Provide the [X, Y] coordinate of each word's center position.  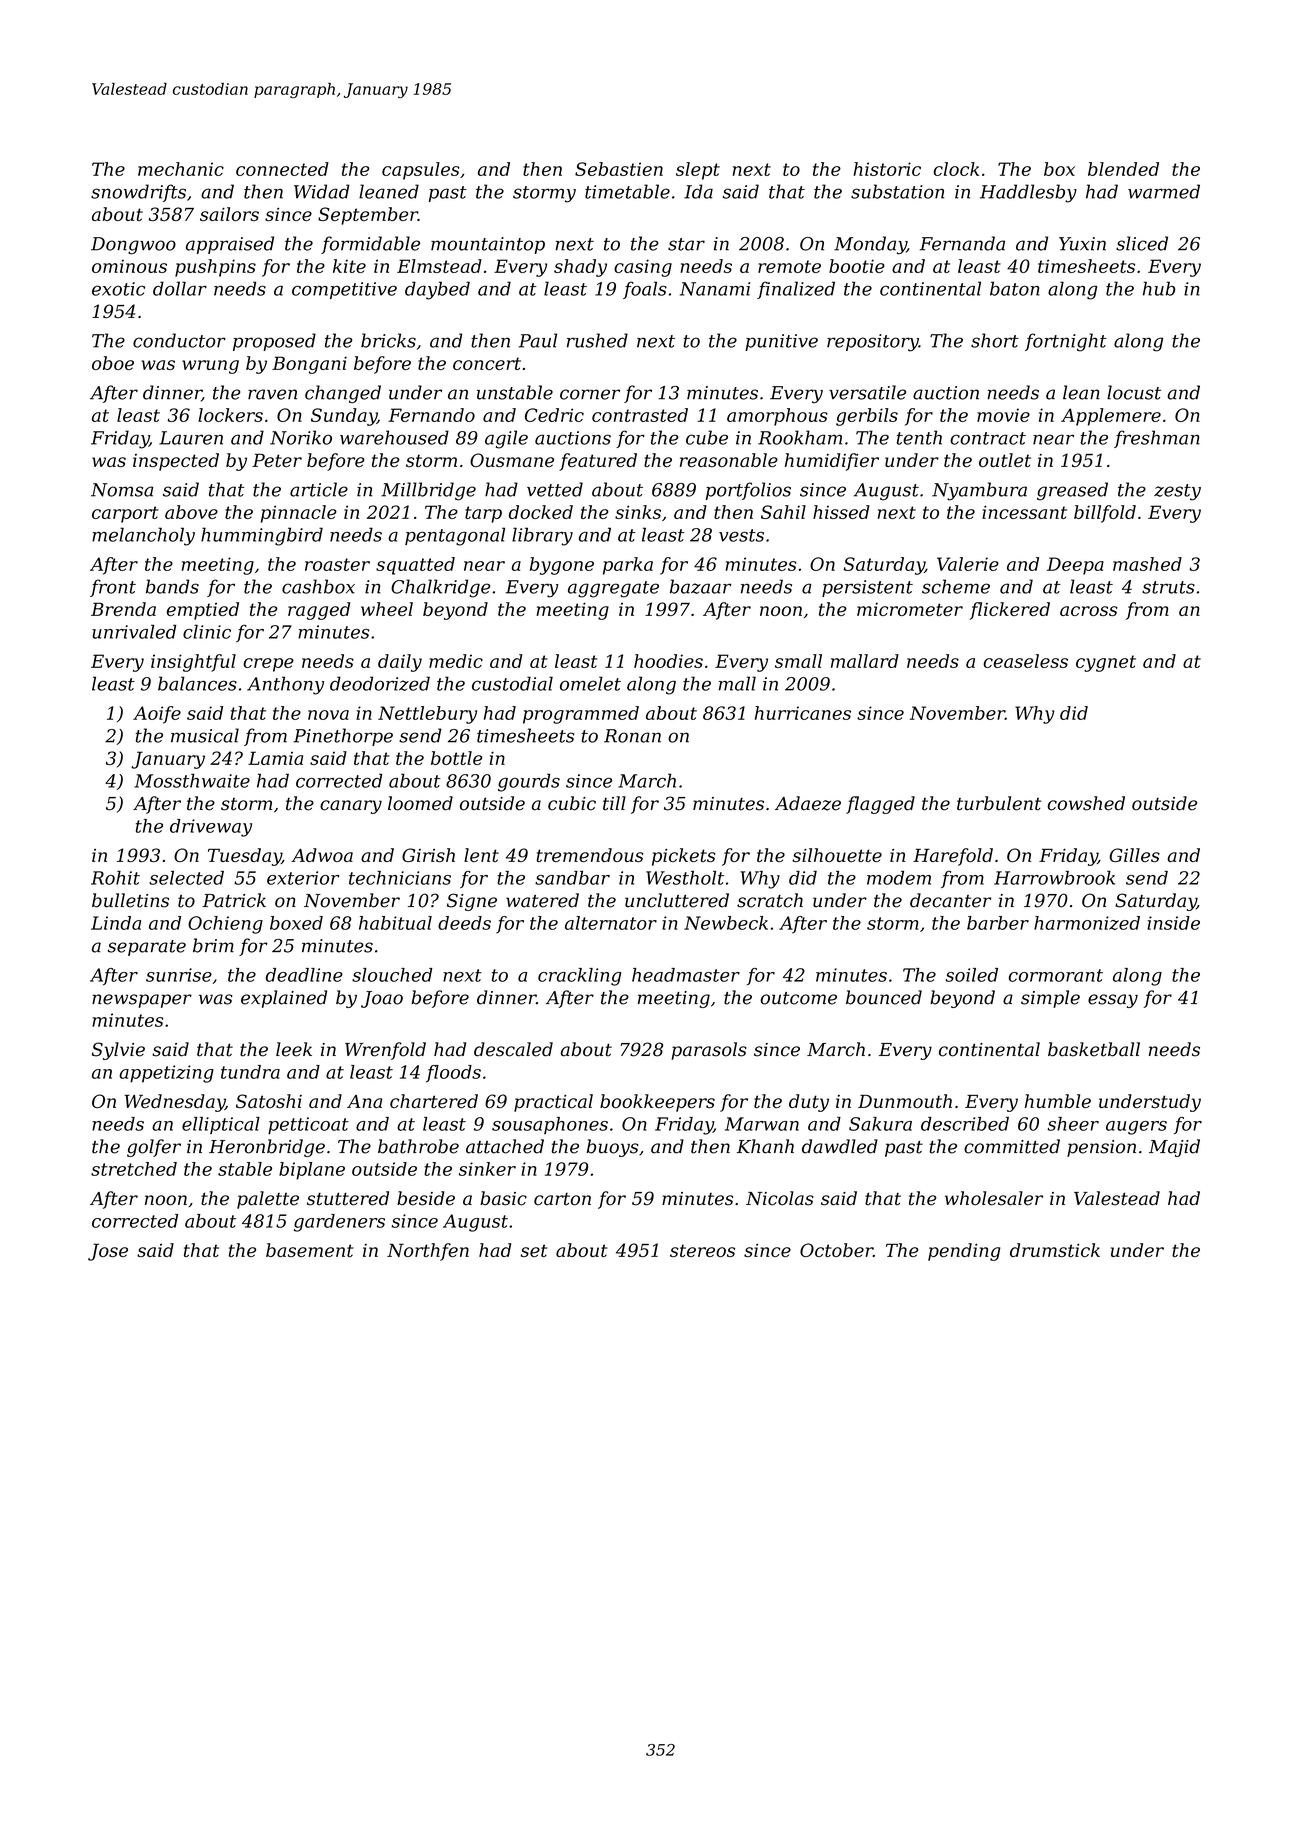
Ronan [632, 736]
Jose [108, 1252]
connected [282, 169]
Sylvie [118, 1051]
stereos [702, 1250]
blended [1123, 169]
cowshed [1086, 803]
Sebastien [619, 169]
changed [343, 394]
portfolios [748, 491]
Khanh [765, 1146]
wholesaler [994, 1198]
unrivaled [134, 632]
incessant [1024, 512]
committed [1012, 1146]
